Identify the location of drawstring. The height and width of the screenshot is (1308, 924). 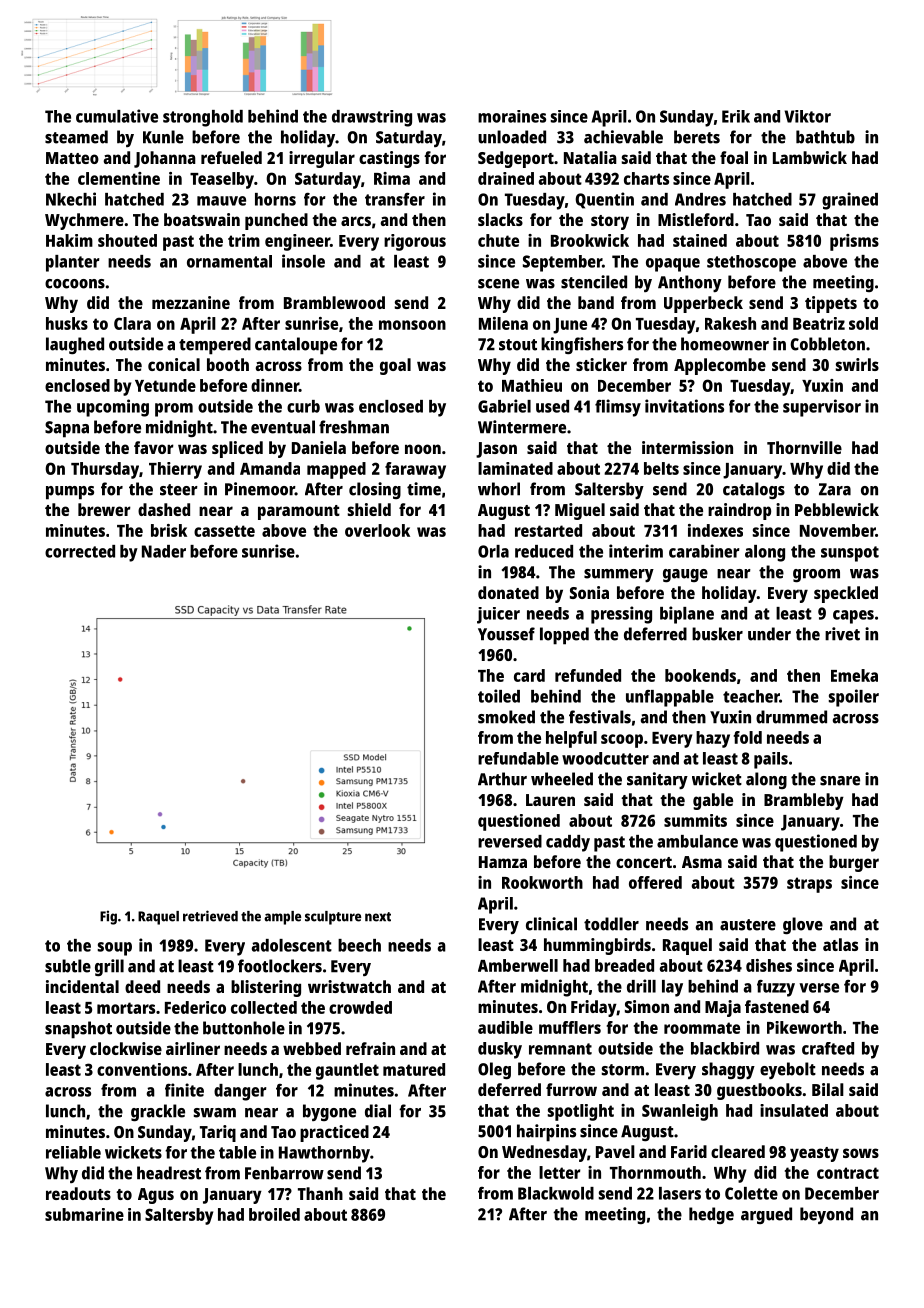
(372, 118).
